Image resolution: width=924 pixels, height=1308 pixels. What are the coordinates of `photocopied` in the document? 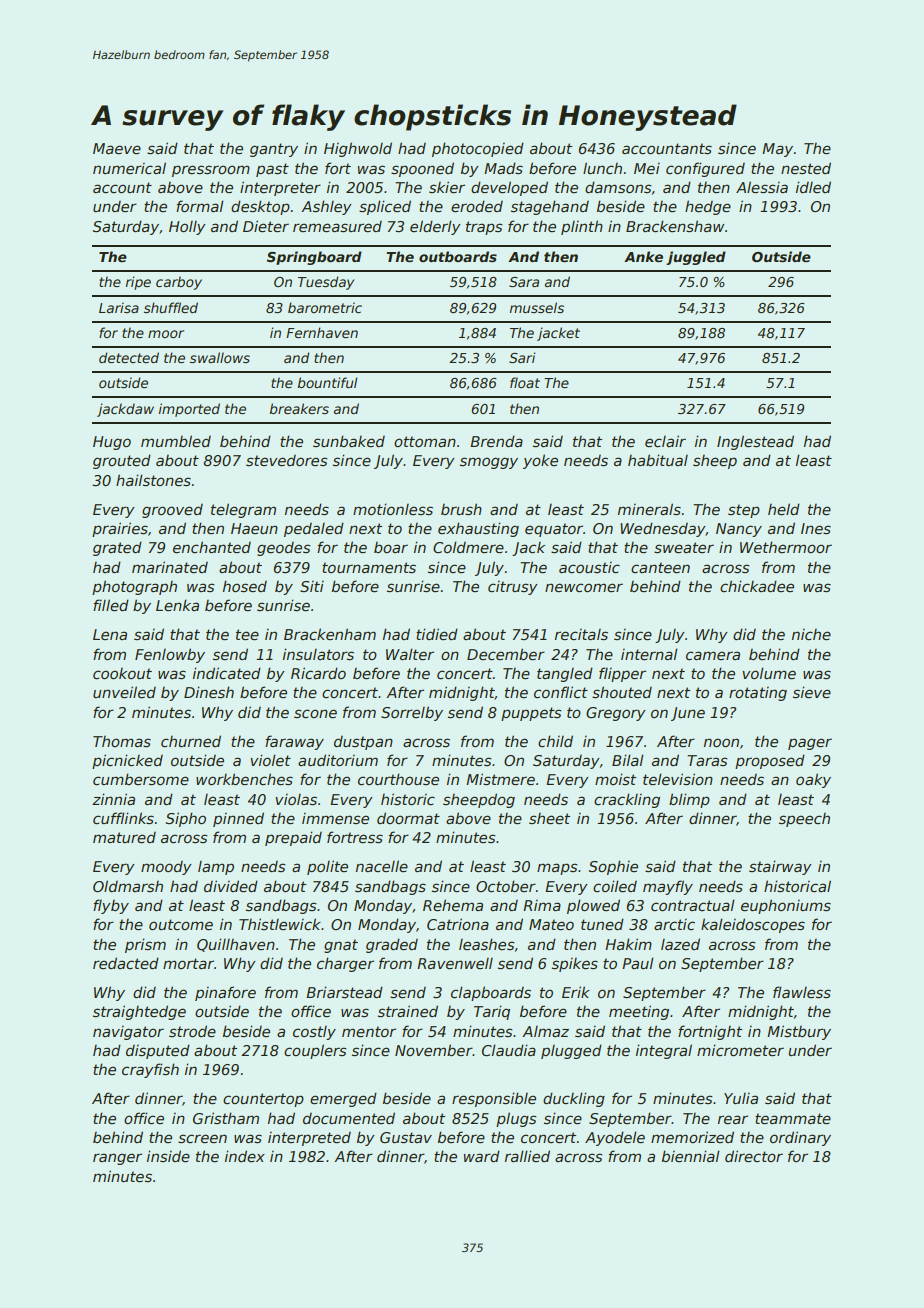 It's located at (478, 149).
